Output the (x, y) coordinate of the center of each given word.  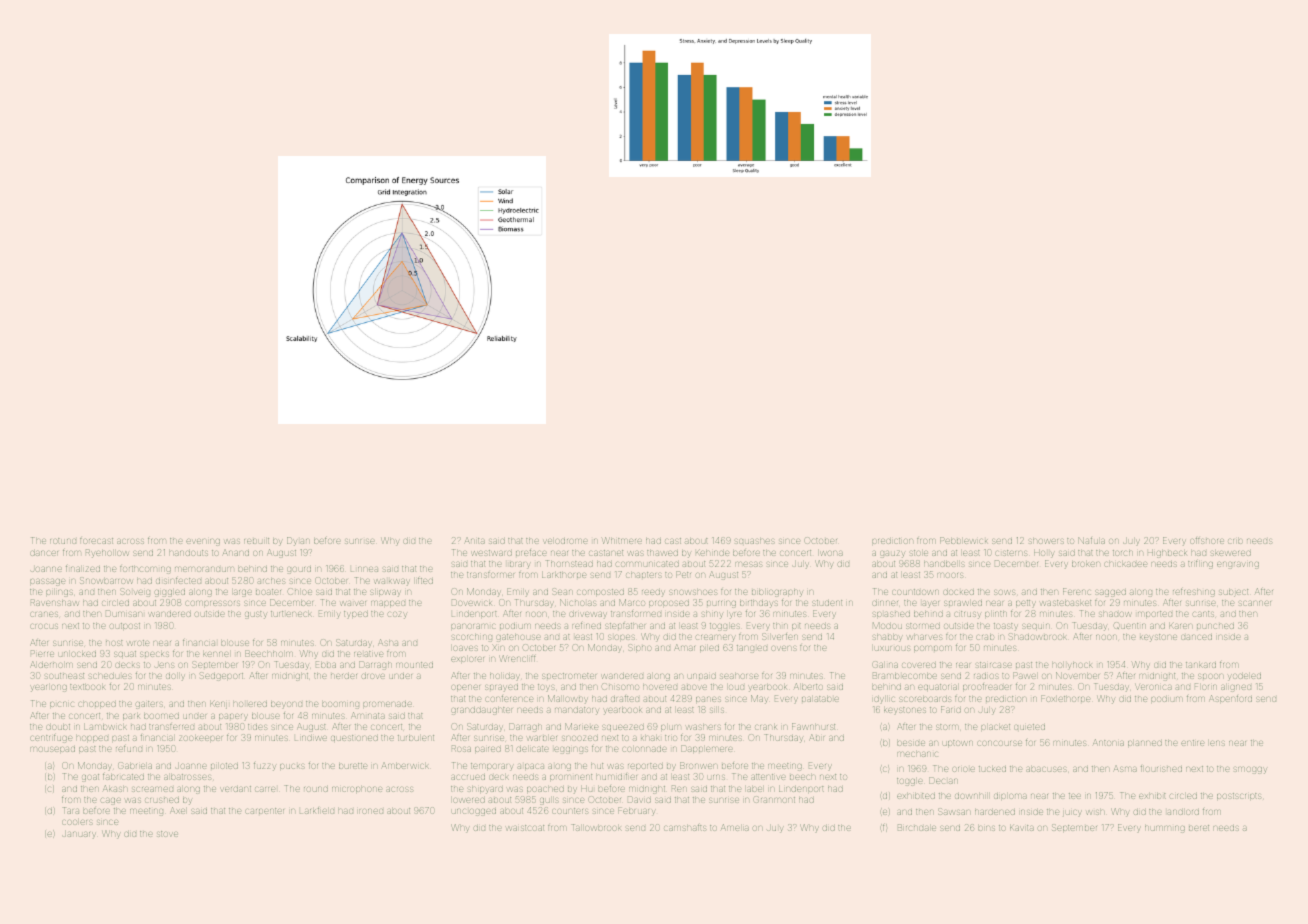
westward (492, 553)
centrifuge (51, 739)
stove (167, 834)
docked (959, 592)
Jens (164, 665)
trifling (1200, 565)
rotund (63, 541)
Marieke (581, 726)
